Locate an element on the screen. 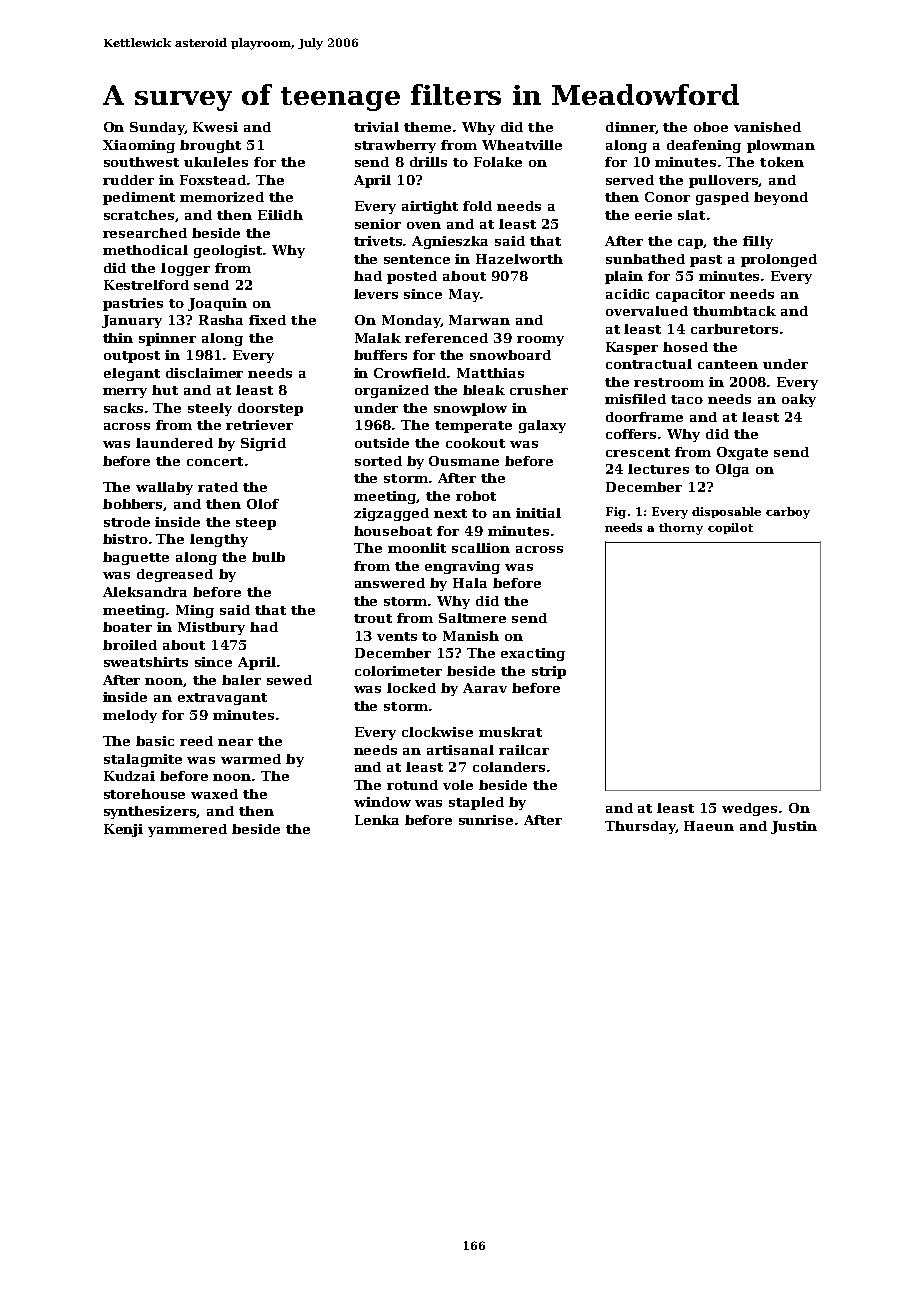 The height and width of the screenshot is (1308, 924). Marwan is located at coordinates (479, 320).
